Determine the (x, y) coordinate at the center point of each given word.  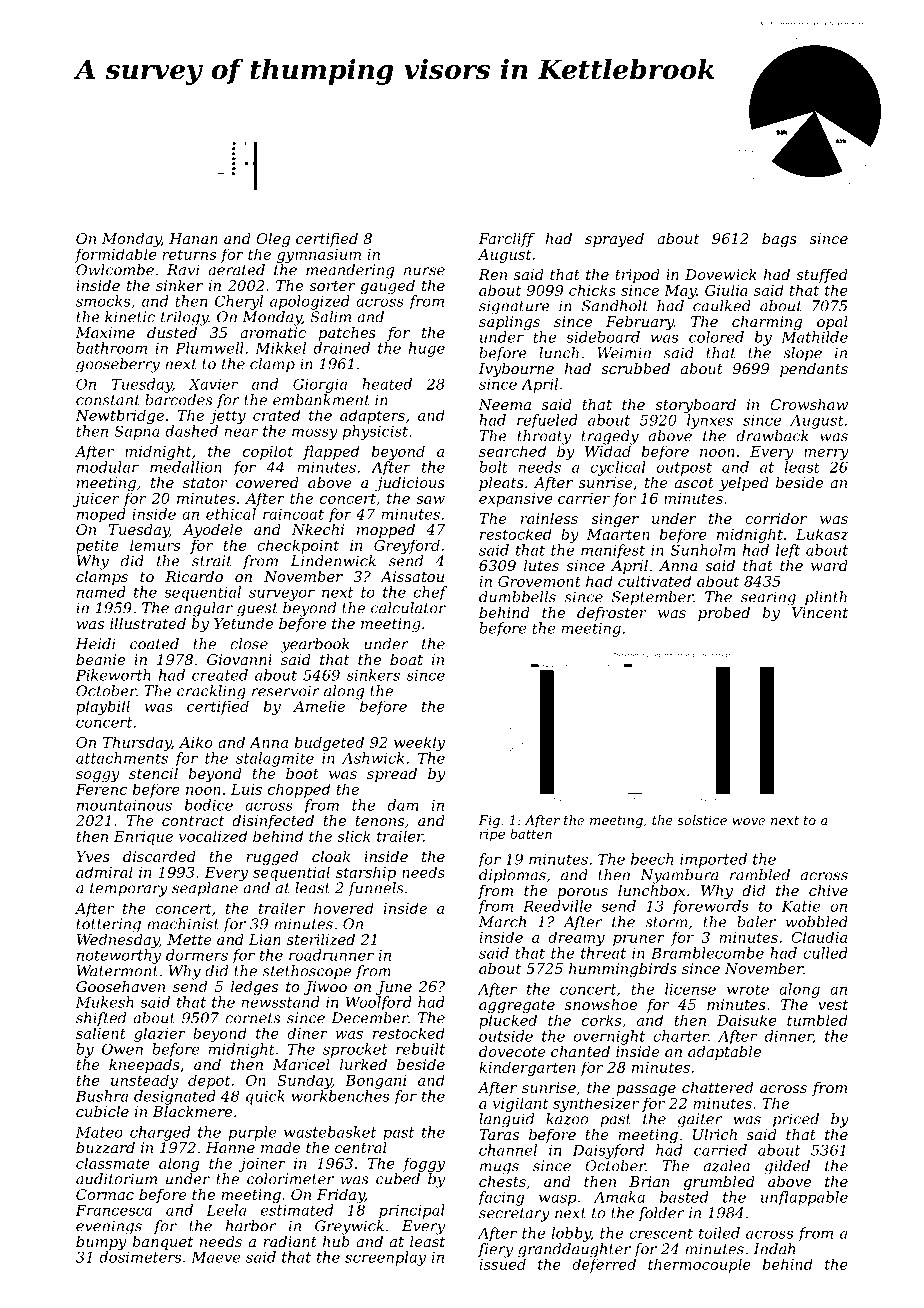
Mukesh (105, 1002)
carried (720, 1150)
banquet (162, 1243)
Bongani (376, 1082)
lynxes (710, 421)
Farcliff (506, 240)
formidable (115, 255)
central (361, 1147)
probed (724, 614)
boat (406, 659)
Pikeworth (113, 675)
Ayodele (212, 531)
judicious (410, 484)
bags (779, 240)
